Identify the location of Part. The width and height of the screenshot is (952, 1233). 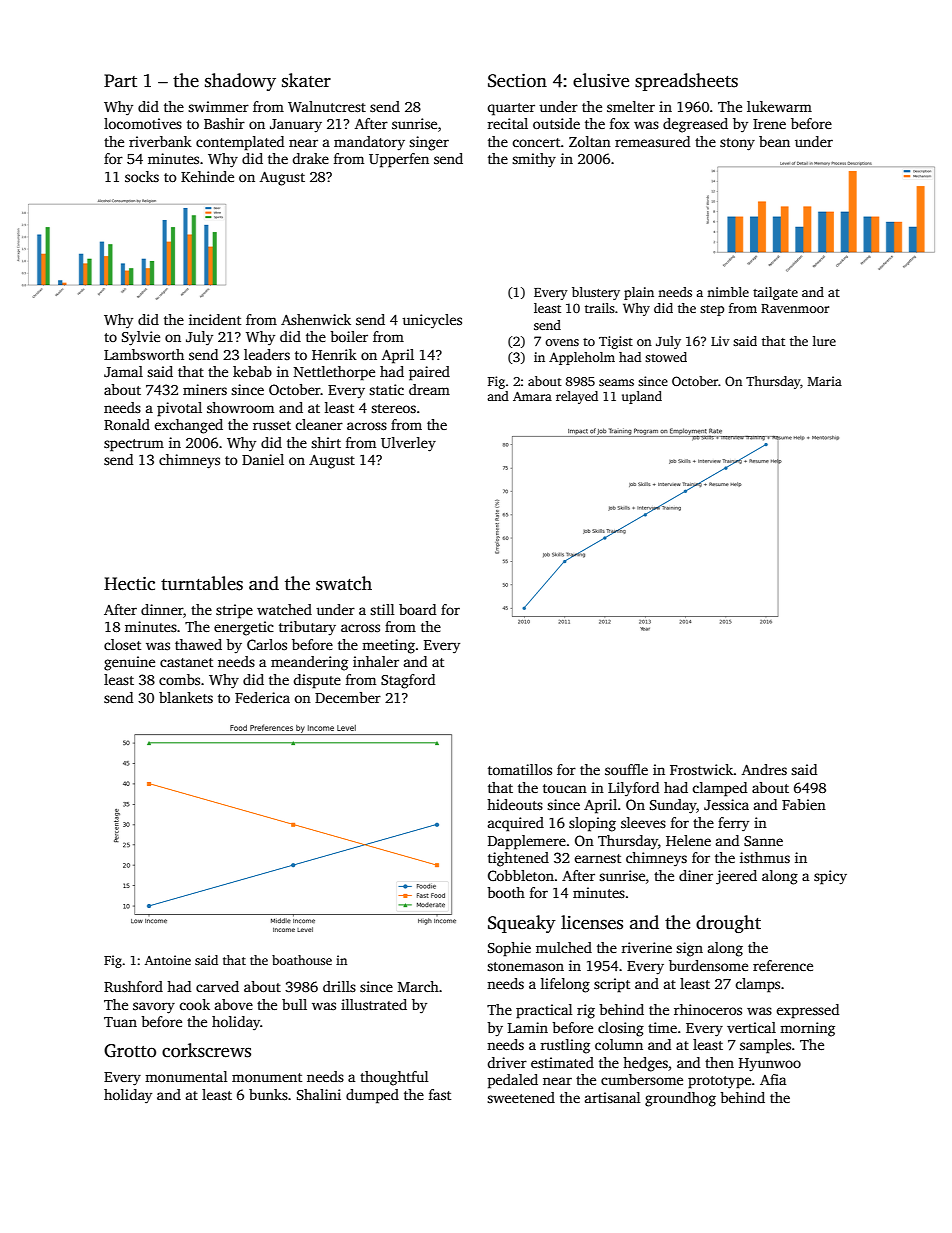
(120, 81).
